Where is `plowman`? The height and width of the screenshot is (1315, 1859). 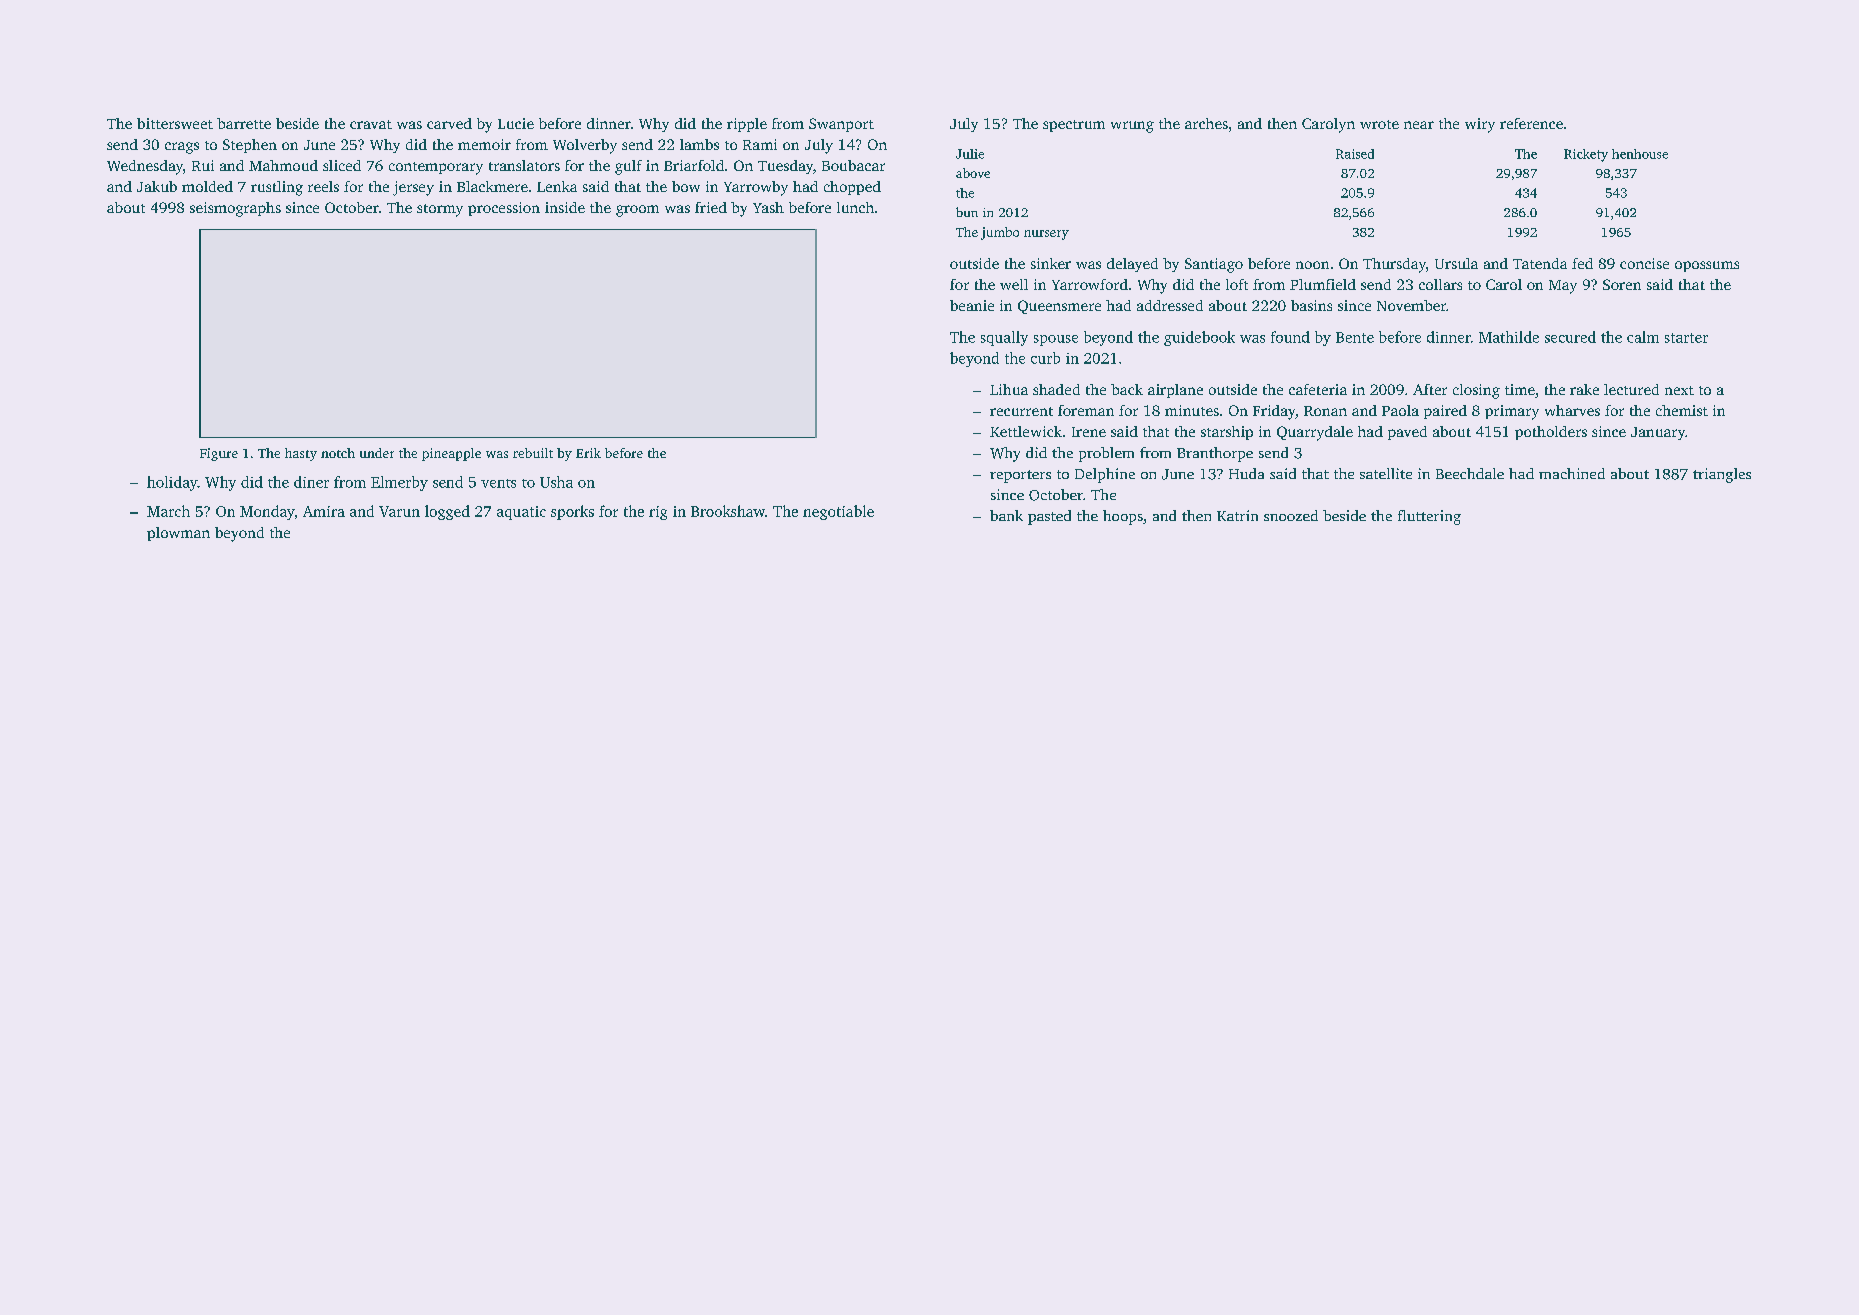 plowman is located at coordinates (178, 534).
